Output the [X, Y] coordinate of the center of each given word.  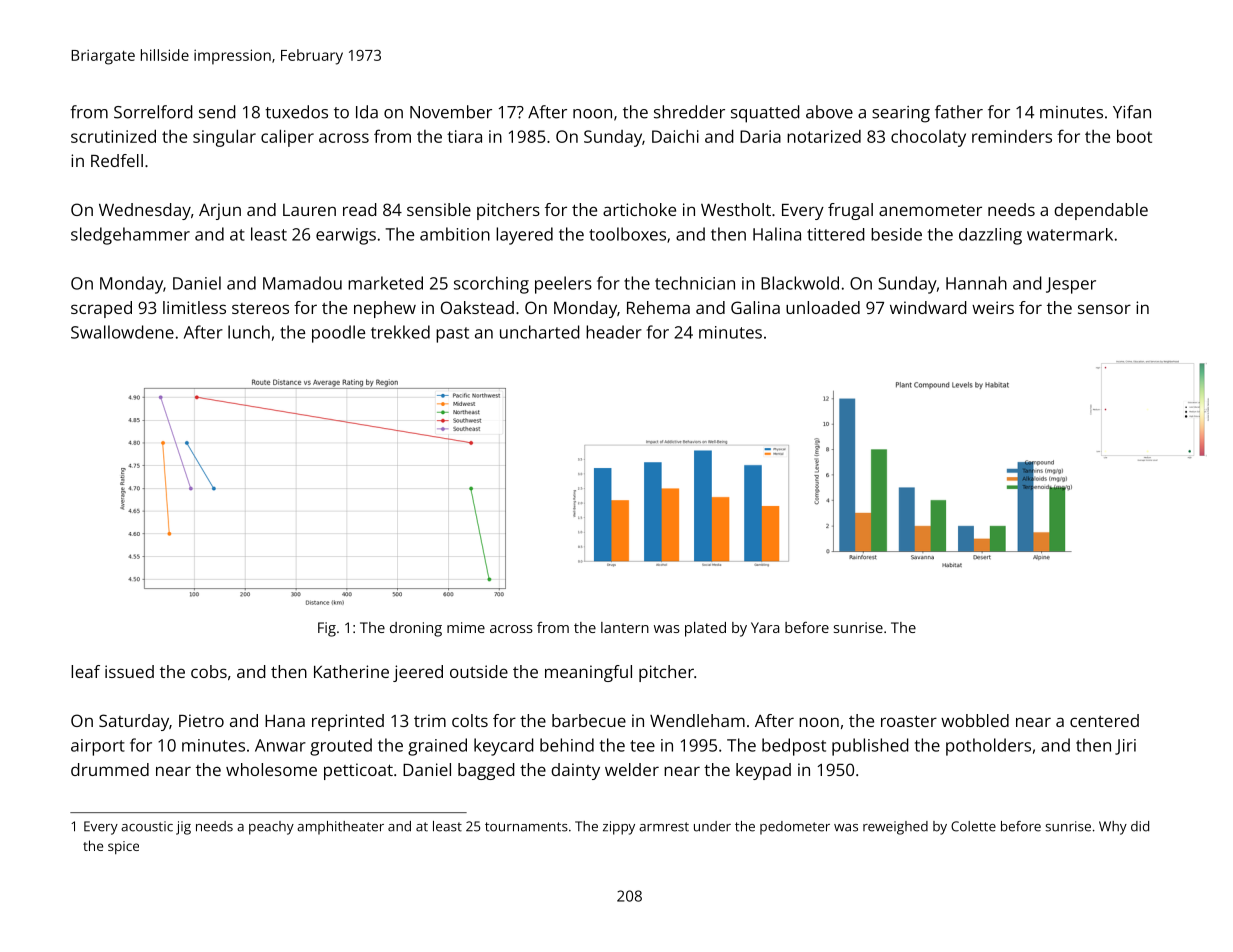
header [614, 332]
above [829, 112]
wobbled [975, 720]
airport [98, 747]
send [217, 112]
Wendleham [697, 720]
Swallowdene [122, 332]
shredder [689, 112]
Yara [765, 627]
